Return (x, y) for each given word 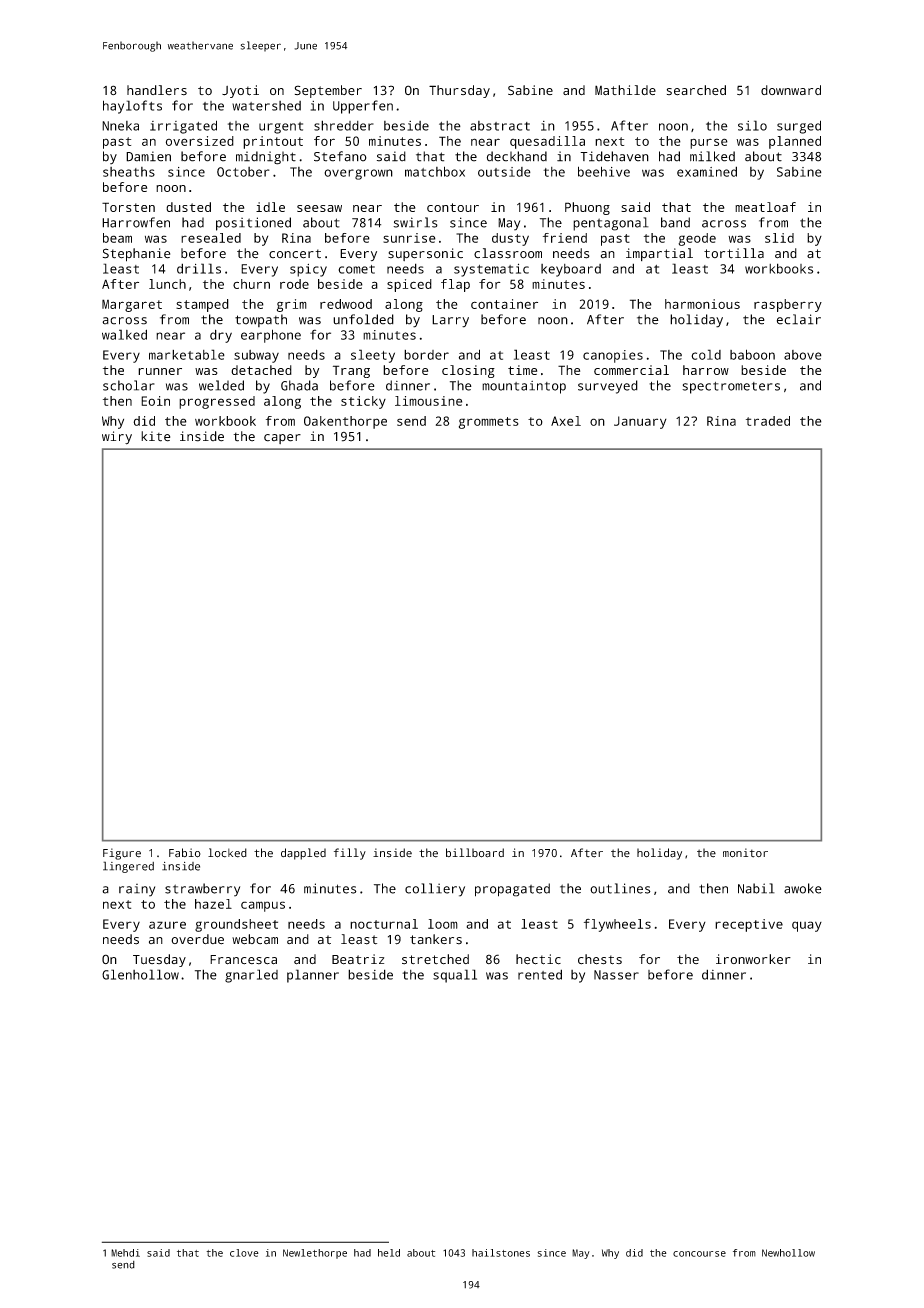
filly (350, 854)
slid (779, 238)
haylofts (132, 107)
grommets (489, 423)
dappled (303, 854)
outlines (620, 888)
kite (155, 436)
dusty (510, 239)
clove (244, 1253)
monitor (745, 853)
